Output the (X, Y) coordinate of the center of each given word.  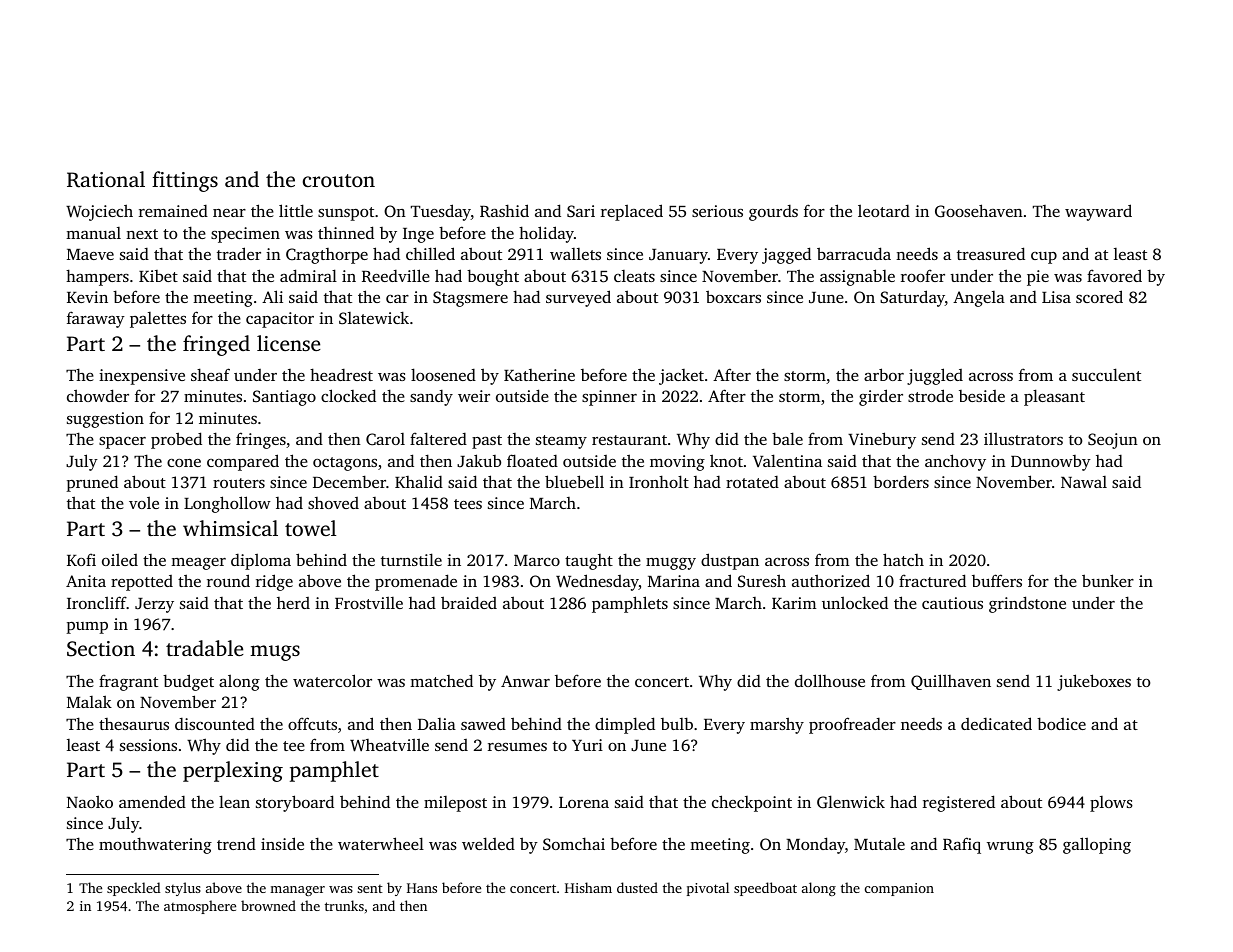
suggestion (105, 420)
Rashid (504, 210)
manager (297, 891)
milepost (455, 804)
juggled (935, 376)
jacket (681, 377)
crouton (339, 180)
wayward (1098, 212)
